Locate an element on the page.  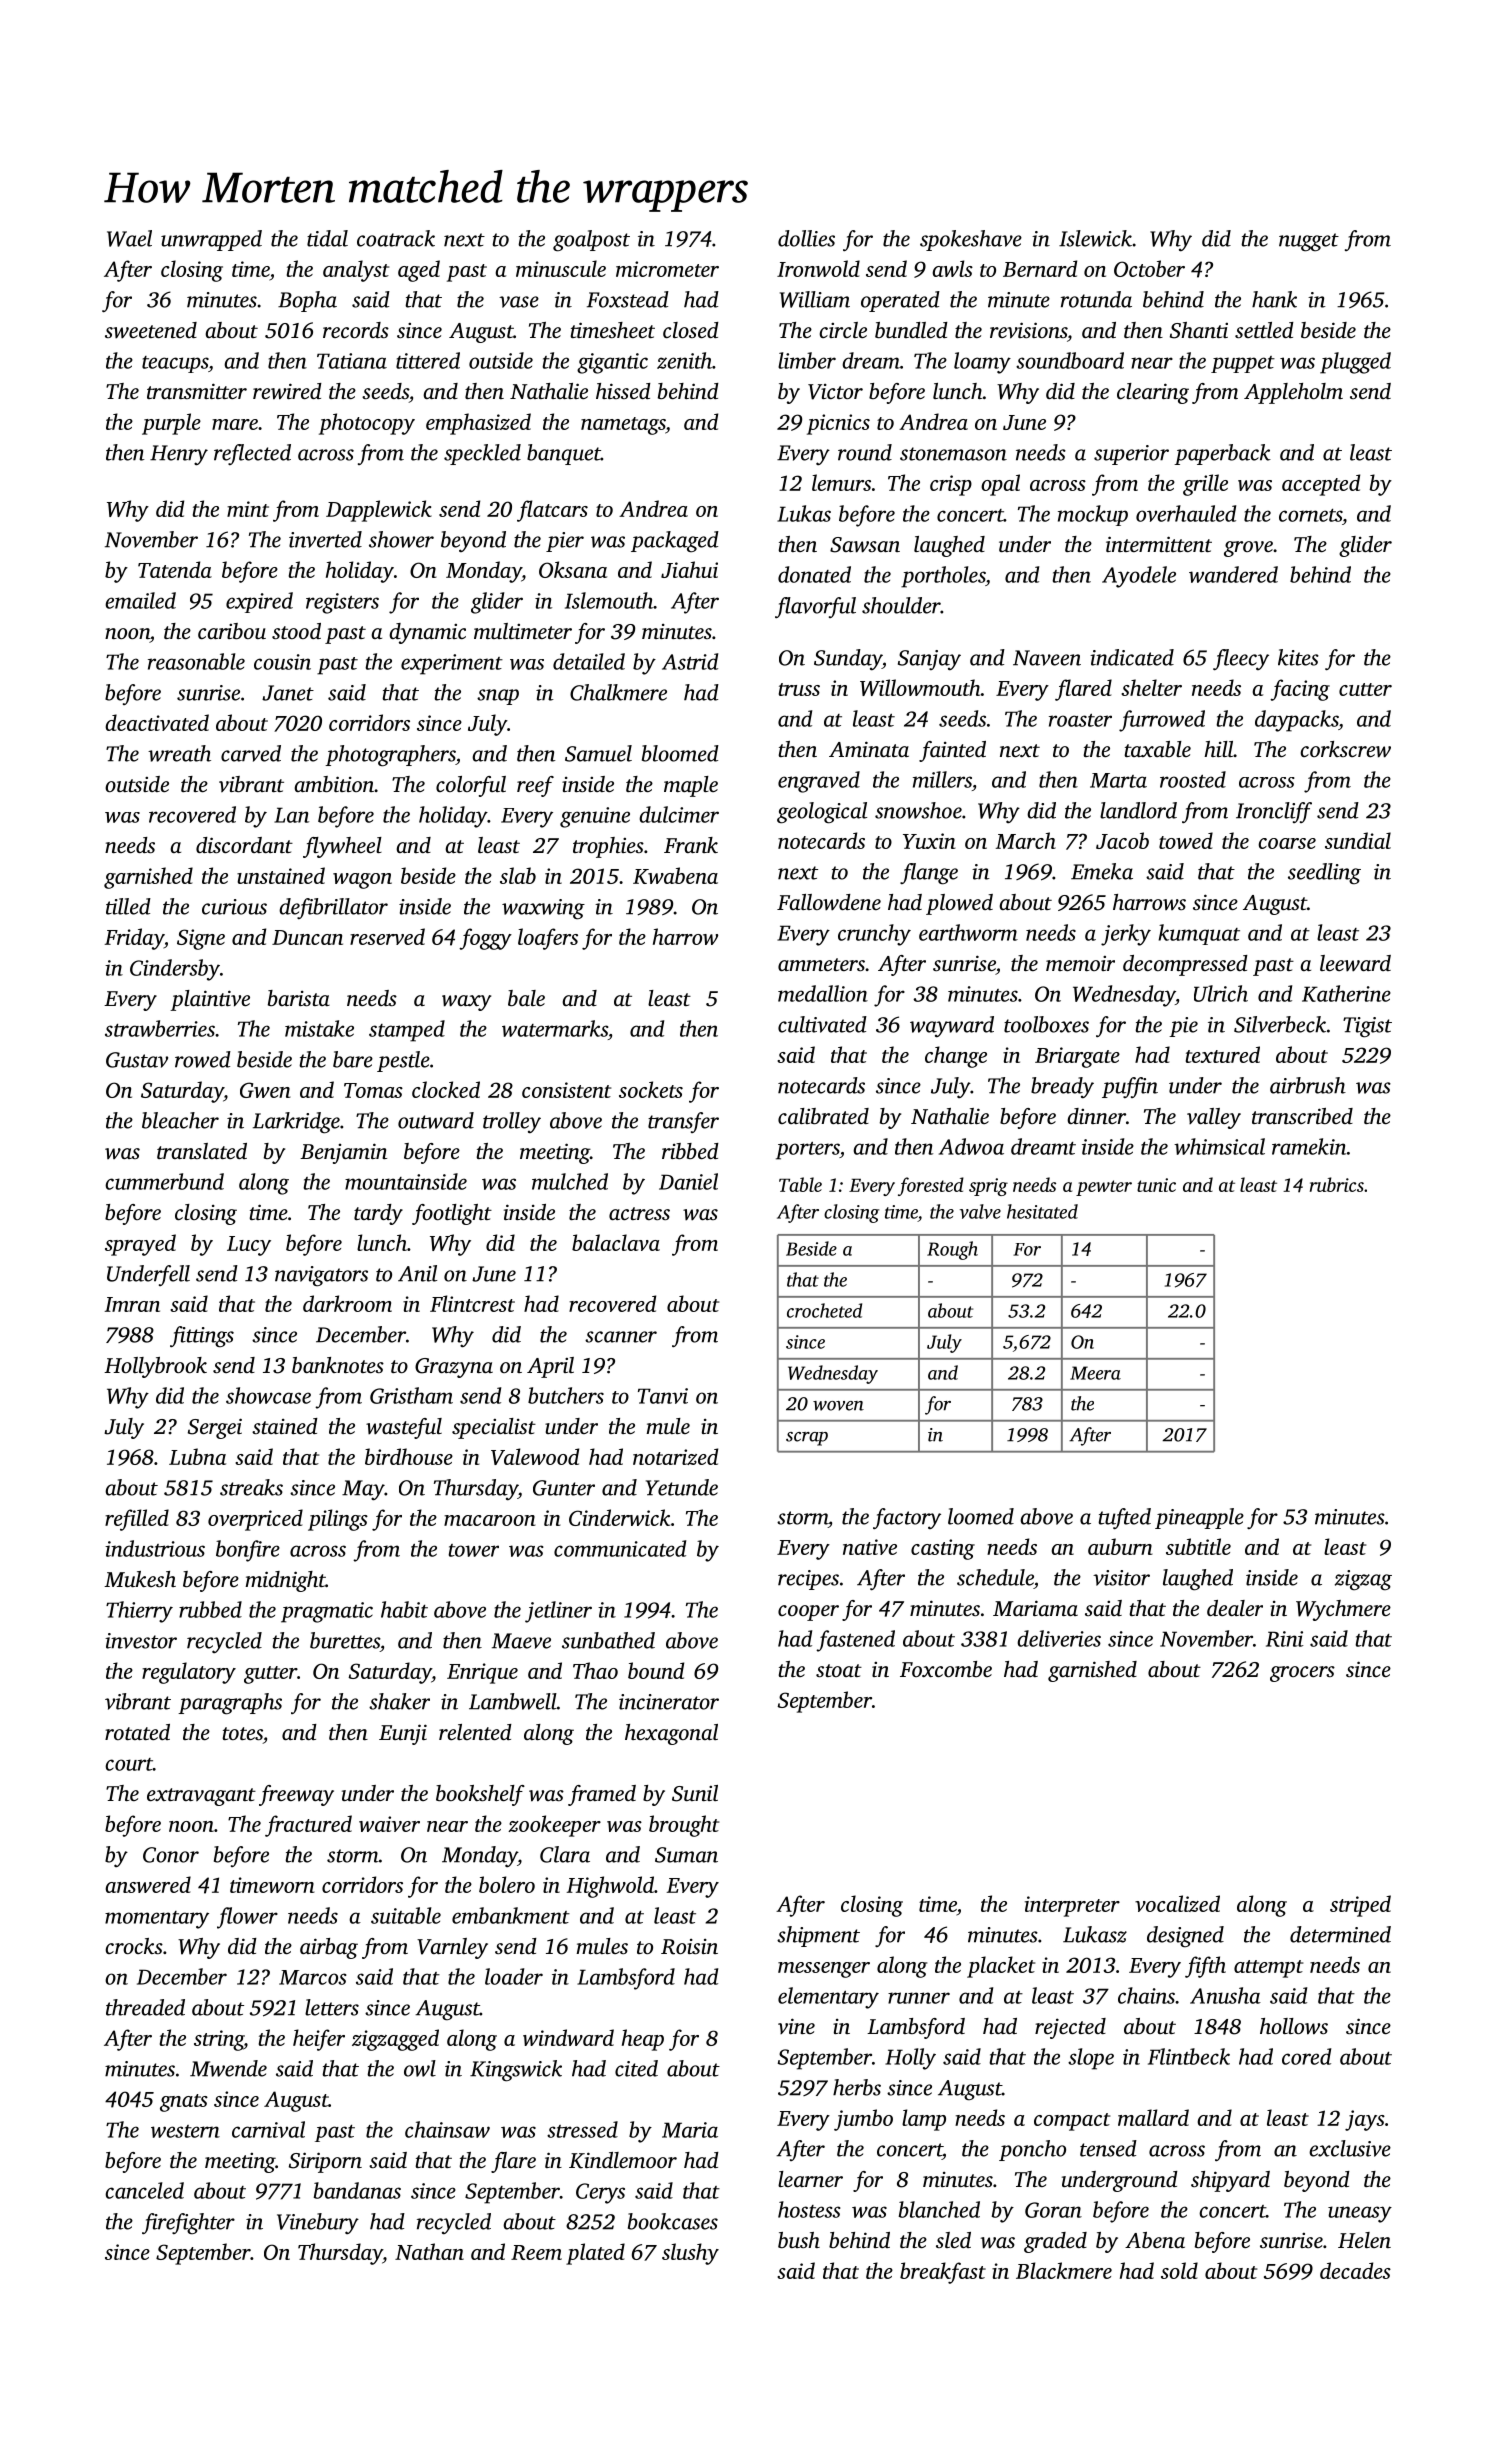
spokeshave is located at coordinates (971, 240).
